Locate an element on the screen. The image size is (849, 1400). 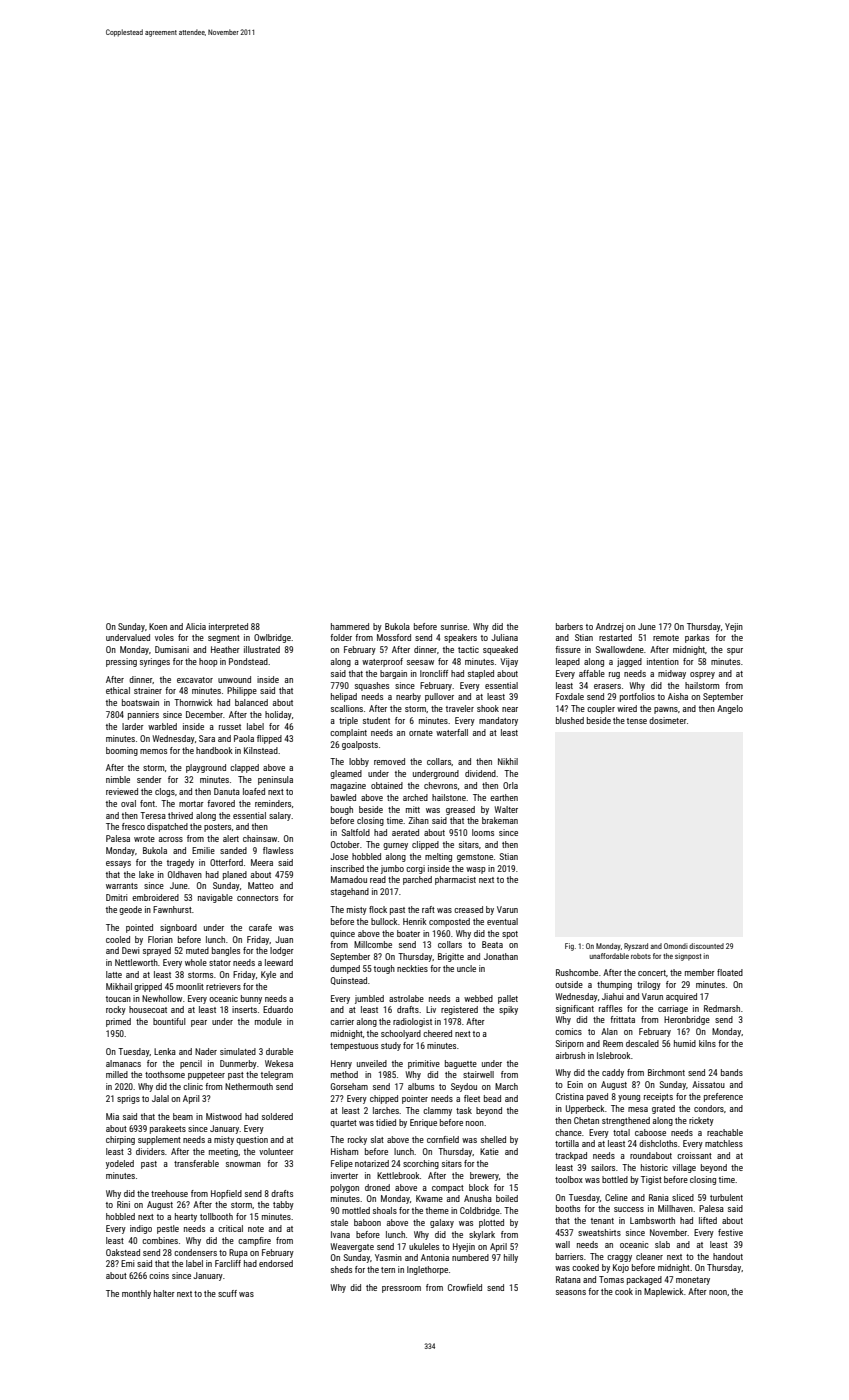
Koen is located at coordinates (158, 626).
